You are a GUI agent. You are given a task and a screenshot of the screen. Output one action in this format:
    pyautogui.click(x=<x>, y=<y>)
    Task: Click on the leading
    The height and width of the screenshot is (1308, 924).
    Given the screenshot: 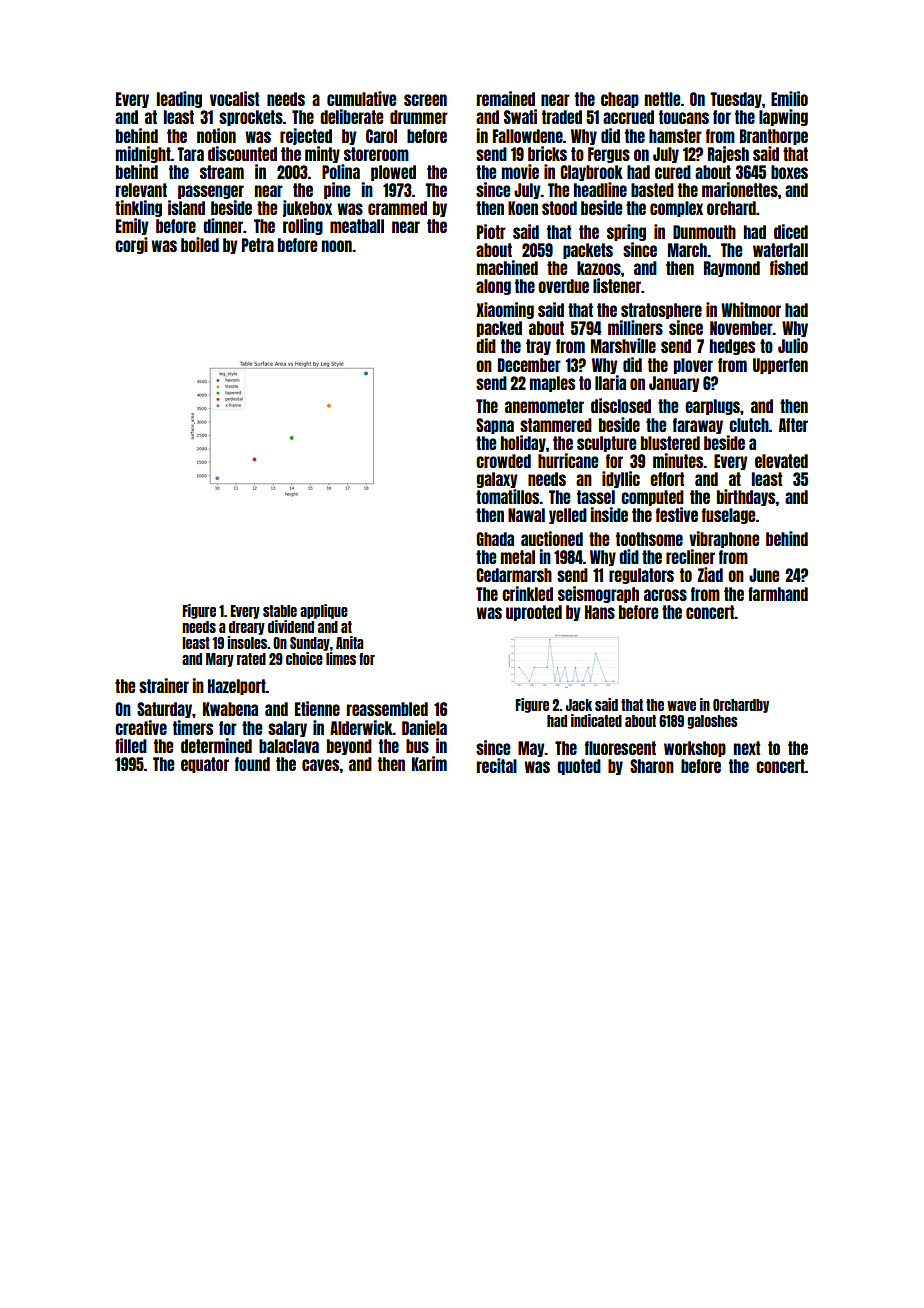 What is the action you would take?
    pyautogui.click(x=179, y=99)
